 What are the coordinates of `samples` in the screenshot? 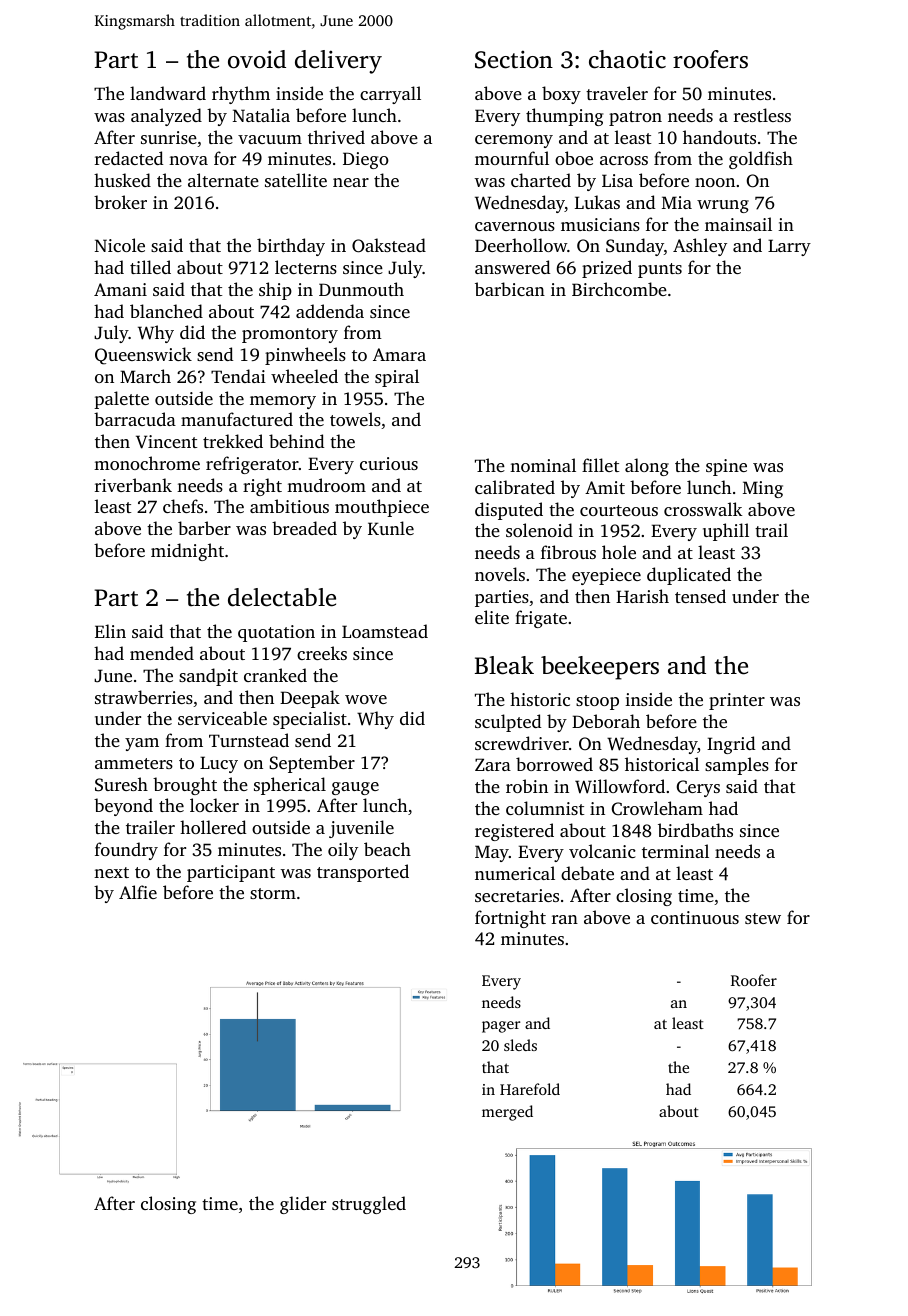 It's located at (737, 766).
